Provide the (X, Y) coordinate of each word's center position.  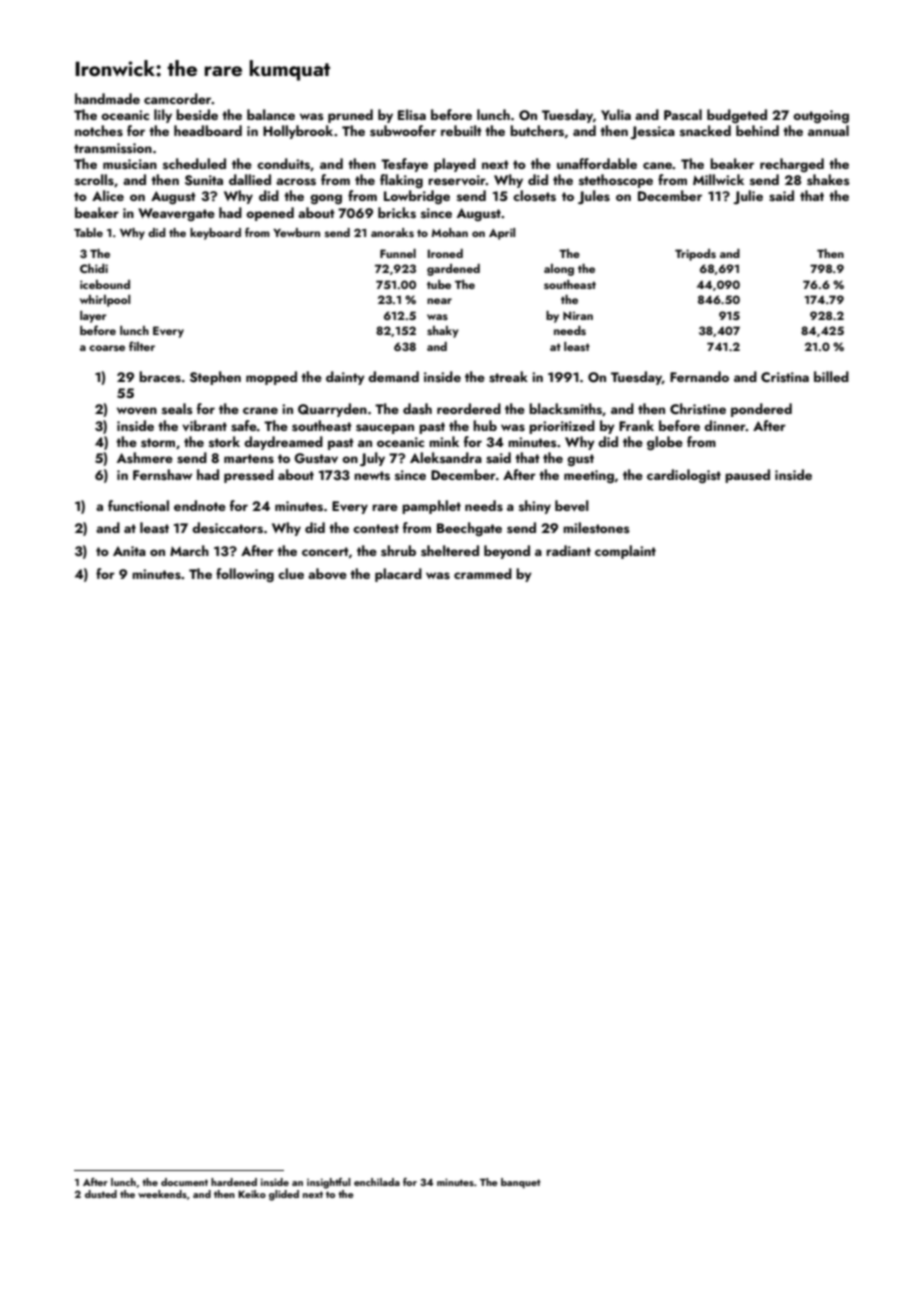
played (455, 165)
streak (508, 377)
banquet (520, 1183)
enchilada (377, 1182)
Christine (698, 408)
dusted (101, 1194)
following (245, 575)
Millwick (718, 179)
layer (93, 317)
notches (99, 131)
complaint (625, 552)
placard (398, 575)
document (184, 1182)
